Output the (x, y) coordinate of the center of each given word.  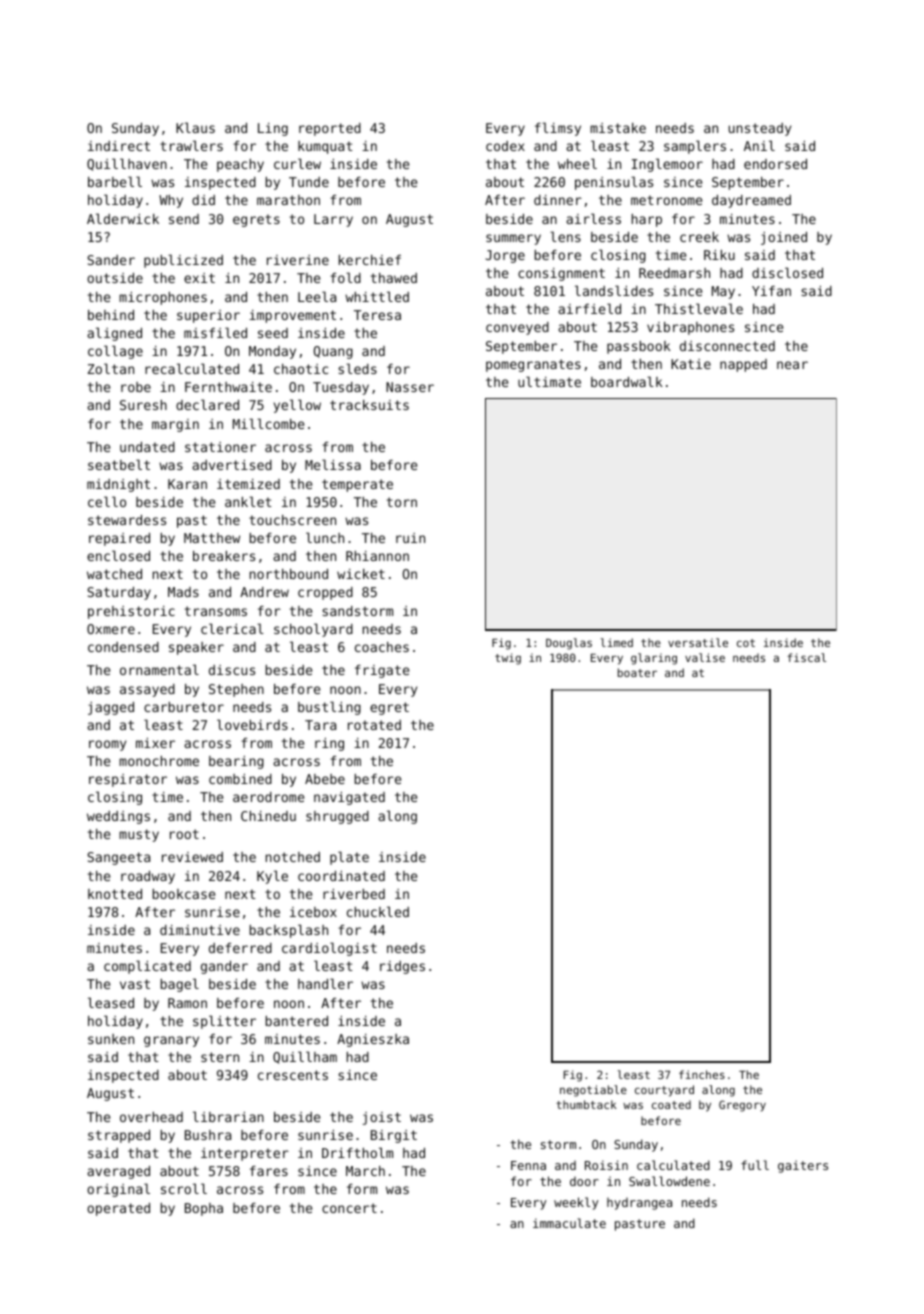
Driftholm (357, 1152)
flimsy (558, 129)
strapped (119, 1136)
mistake (618, 128)
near (792, 365)
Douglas (569, 644)
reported (330, 129)
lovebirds (252, 724)
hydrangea (639, 1204)
